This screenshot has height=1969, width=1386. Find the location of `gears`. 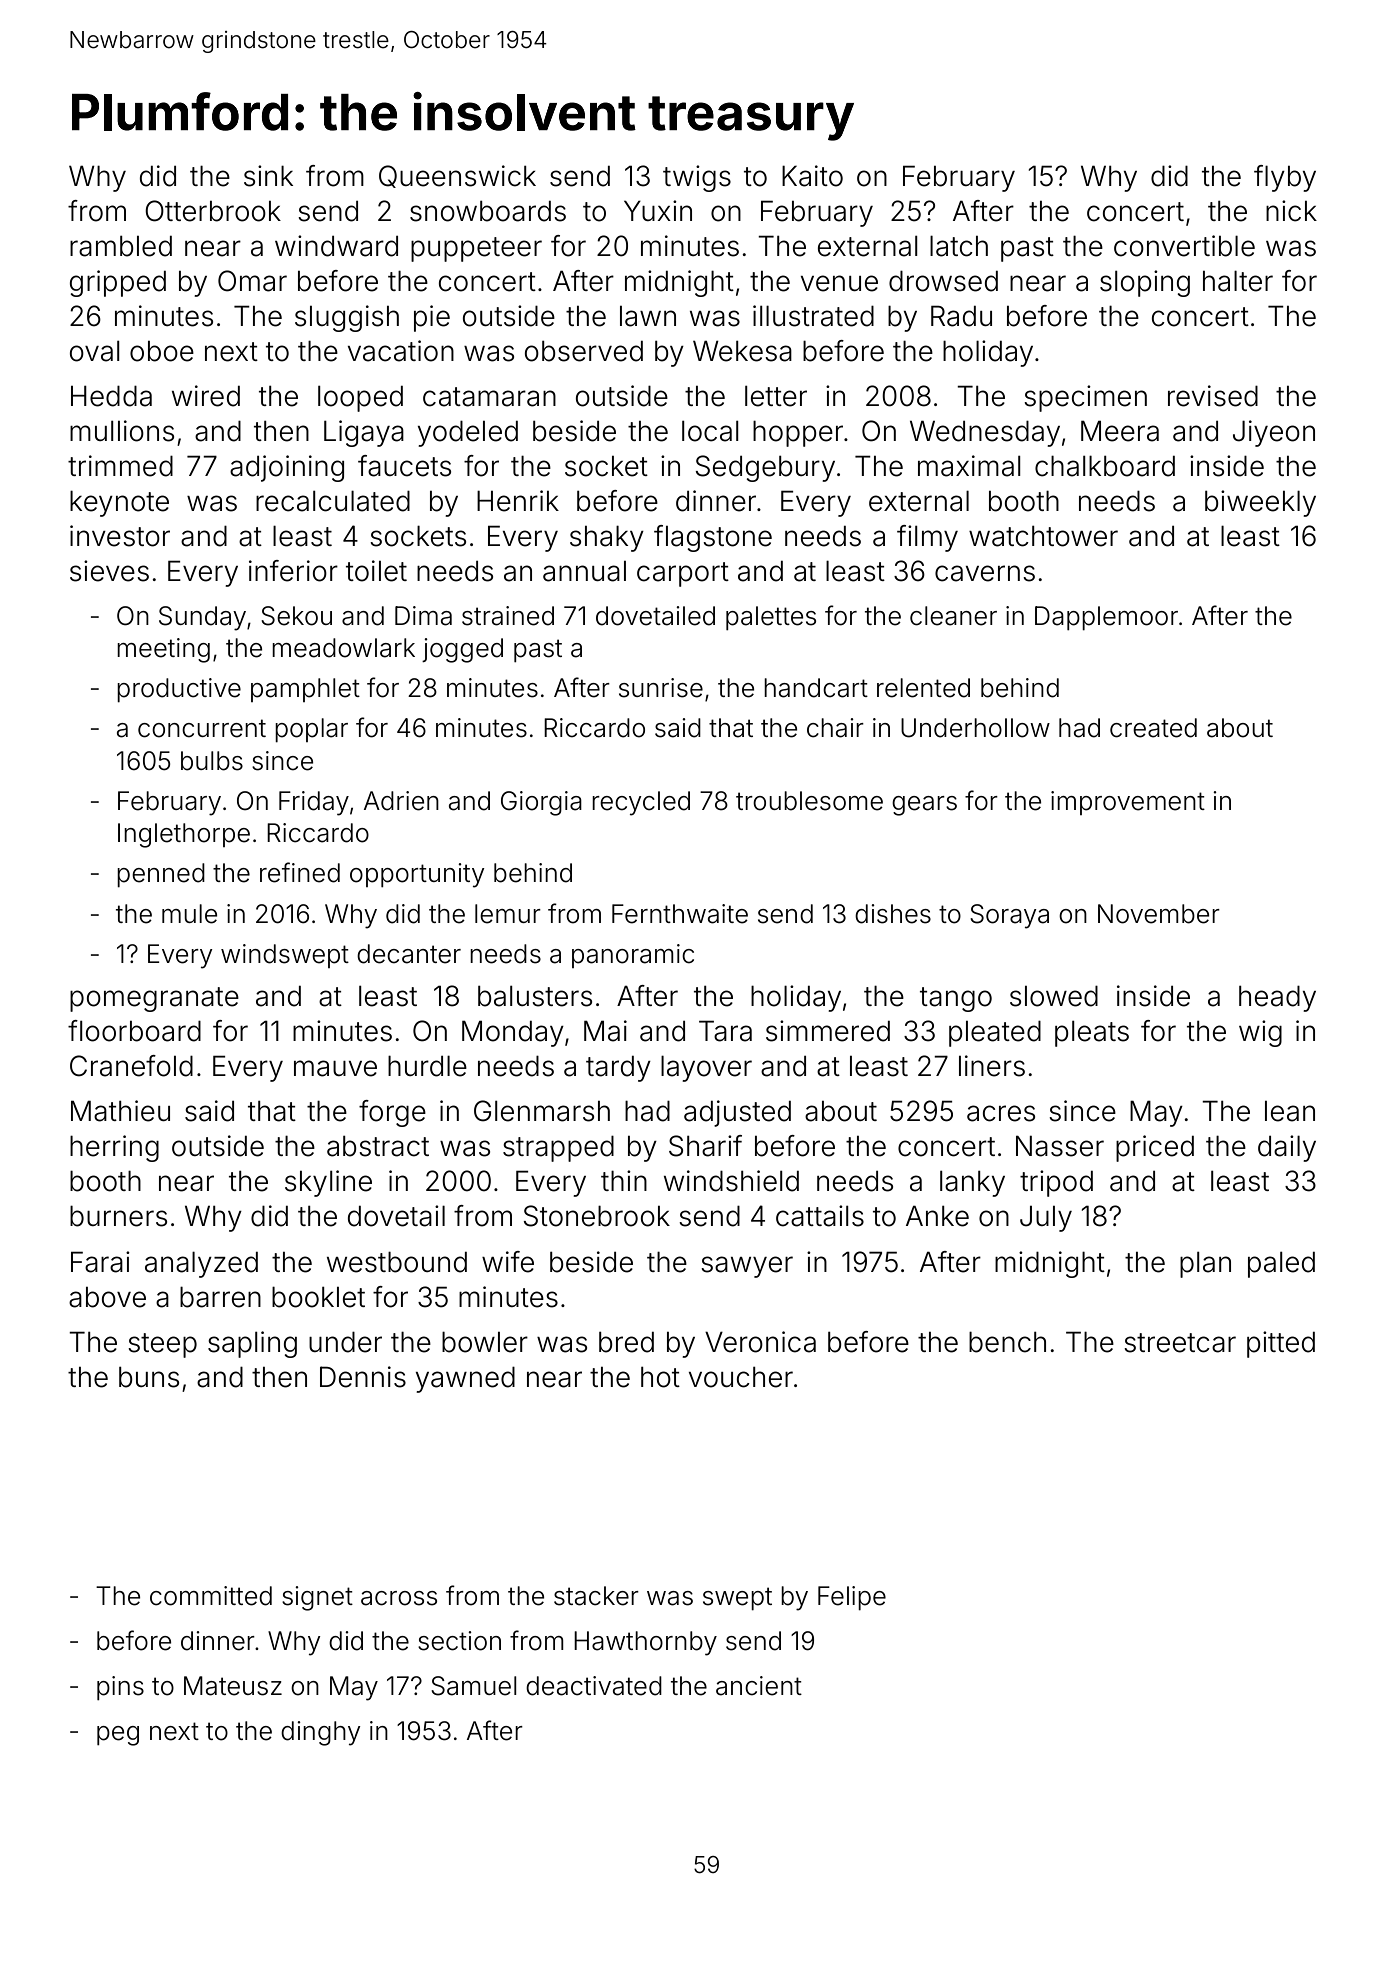

gears is located at coordinates (924, 806).
